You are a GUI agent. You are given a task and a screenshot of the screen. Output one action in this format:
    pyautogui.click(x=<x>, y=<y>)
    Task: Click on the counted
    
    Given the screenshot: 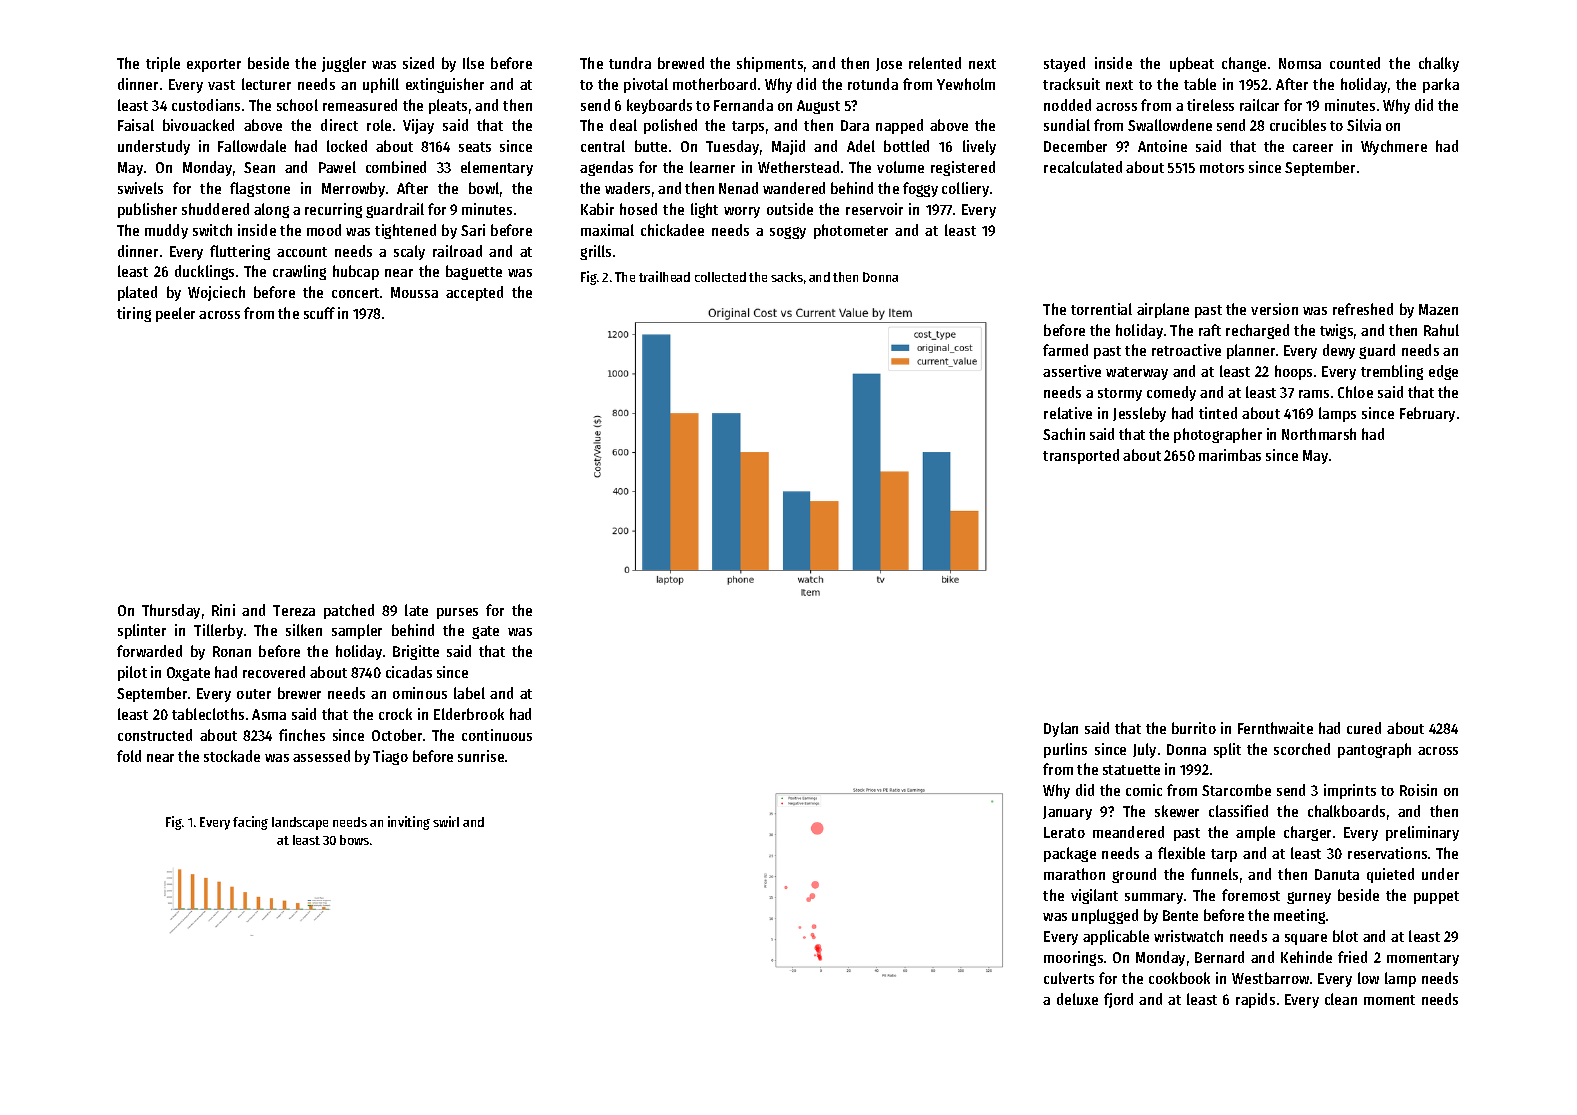 What is the action you would take?
    pyautogui.click(x=1355, y=63)
